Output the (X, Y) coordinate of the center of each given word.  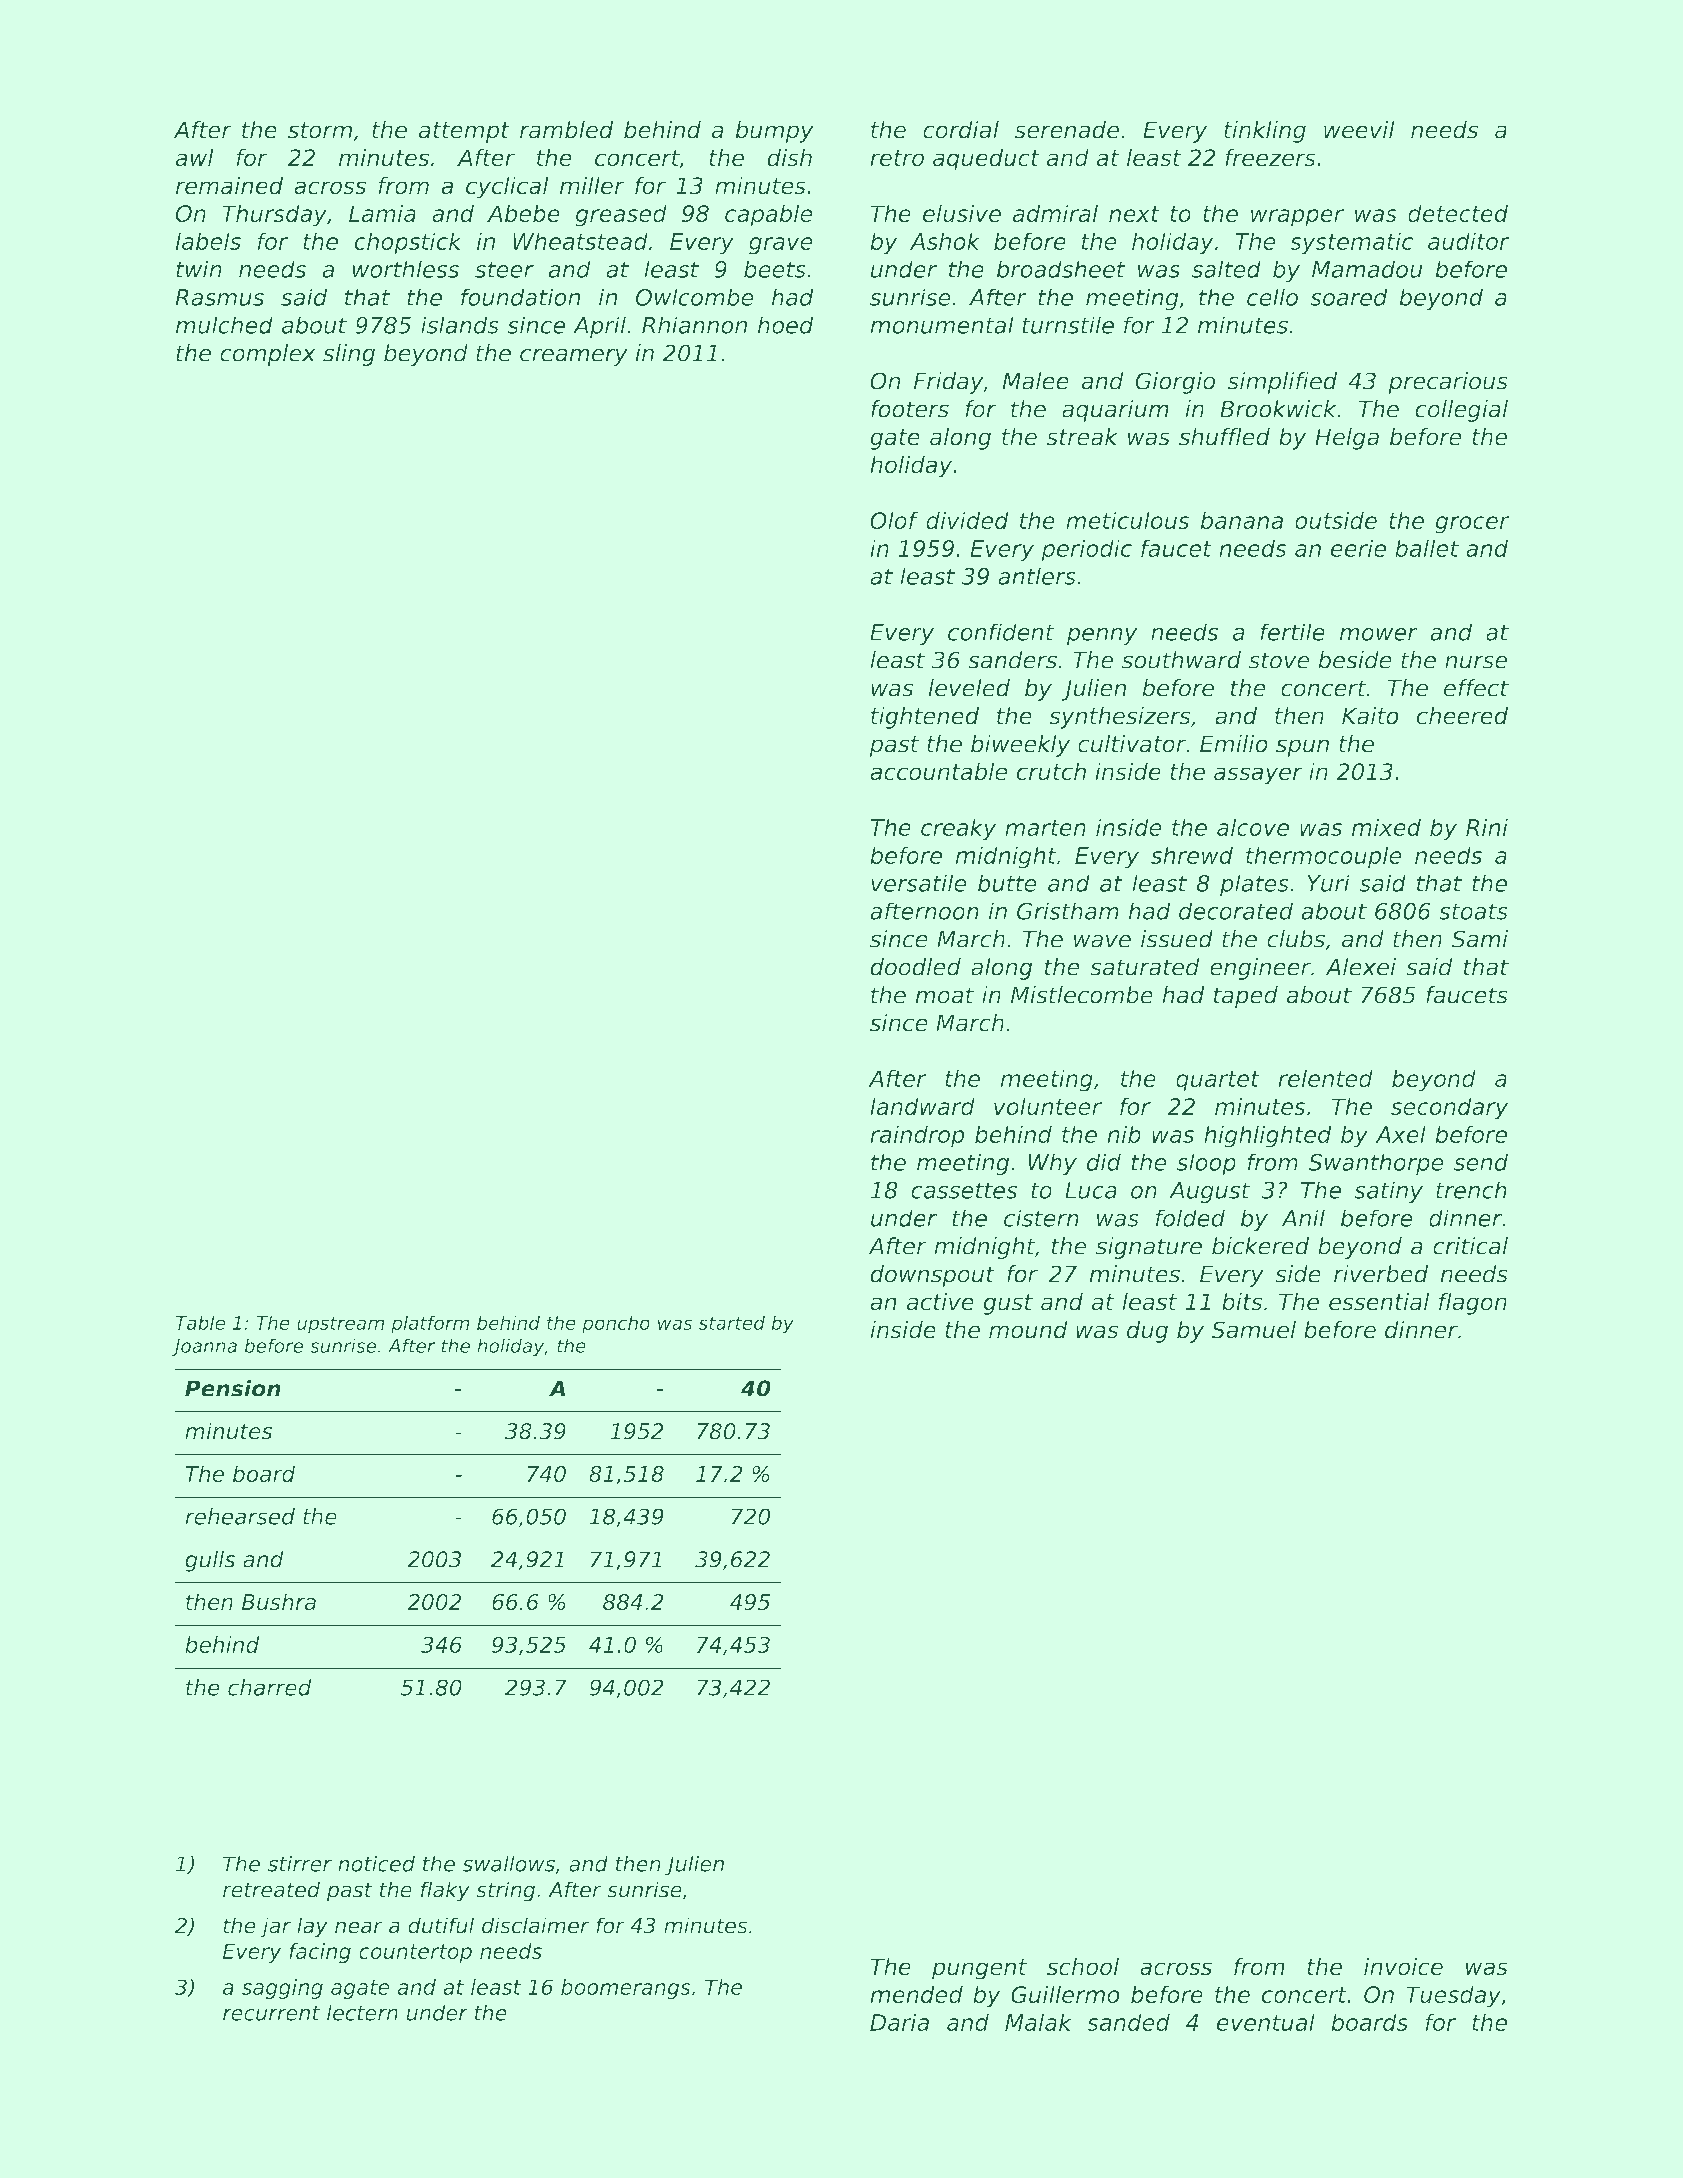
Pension (233, 1388)
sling (349, 355)
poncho (616, 1324)
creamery (574, 357)
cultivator (1132, 744)
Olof (894, 520)
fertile (1292, 632)
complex (268, 355)
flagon (1473, 1304)
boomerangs (626, 1989)
